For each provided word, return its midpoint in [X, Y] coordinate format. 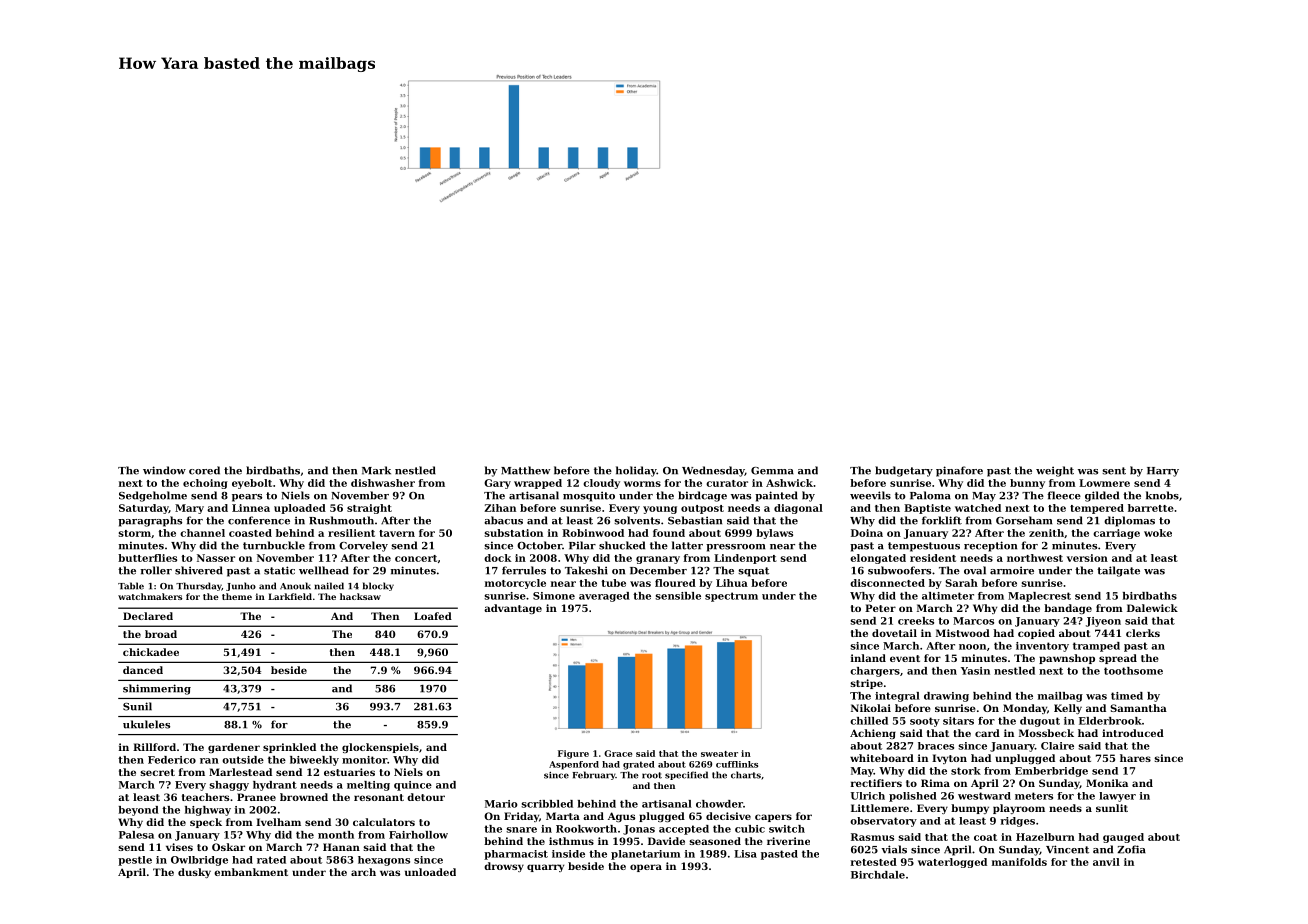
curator [727, 483]
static [279, 570]
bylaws [774, 534]
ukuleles [146, 724]
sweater [719, 754]
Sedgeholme [153, 496]
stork [966, 771]
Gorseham [1024, 520]
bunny [1027, 484]
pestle [135, 861]
